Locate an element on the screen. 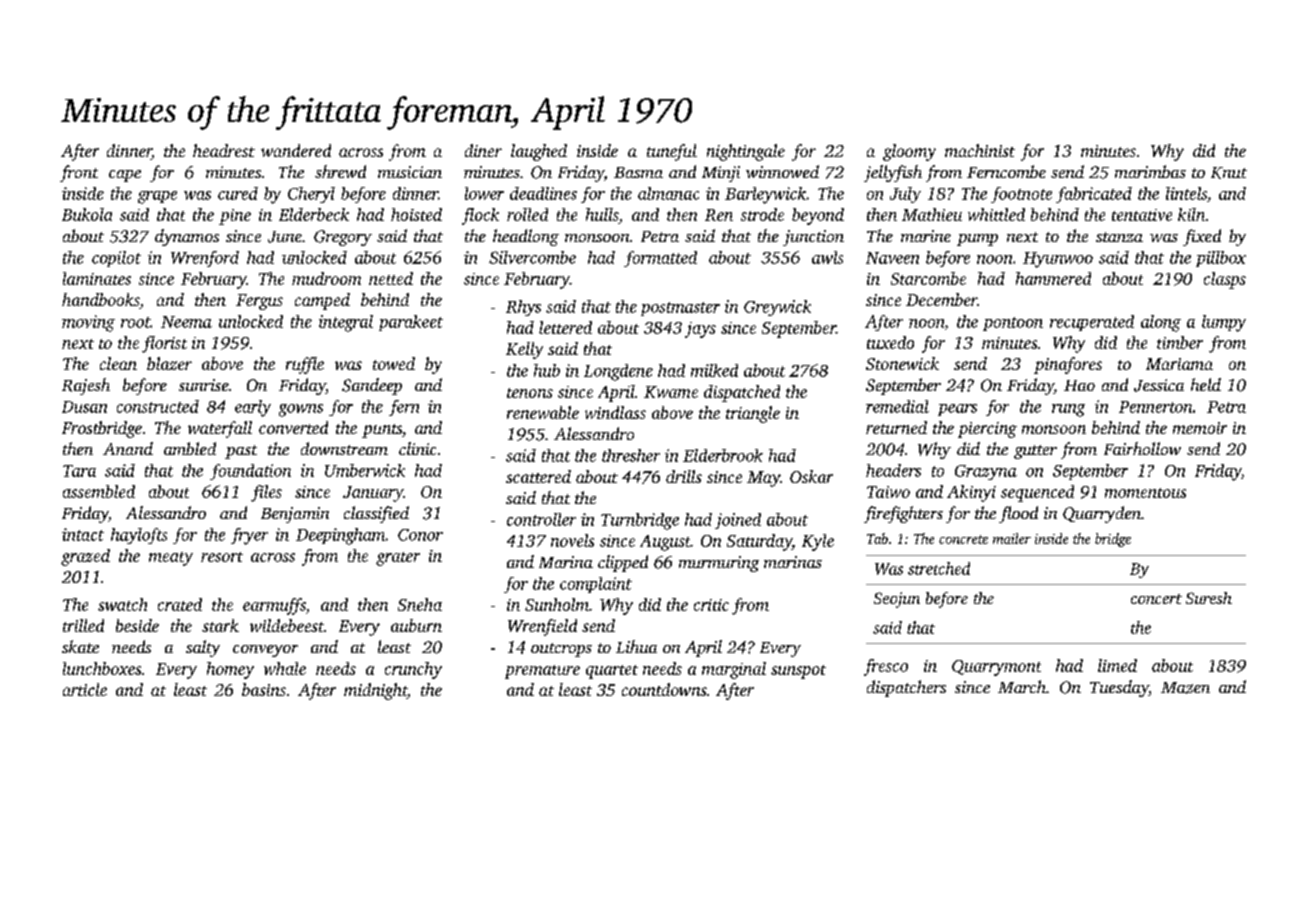 The height and width of the screenshot is (924, 1308). wandered is located at coordinates (296, 150).
